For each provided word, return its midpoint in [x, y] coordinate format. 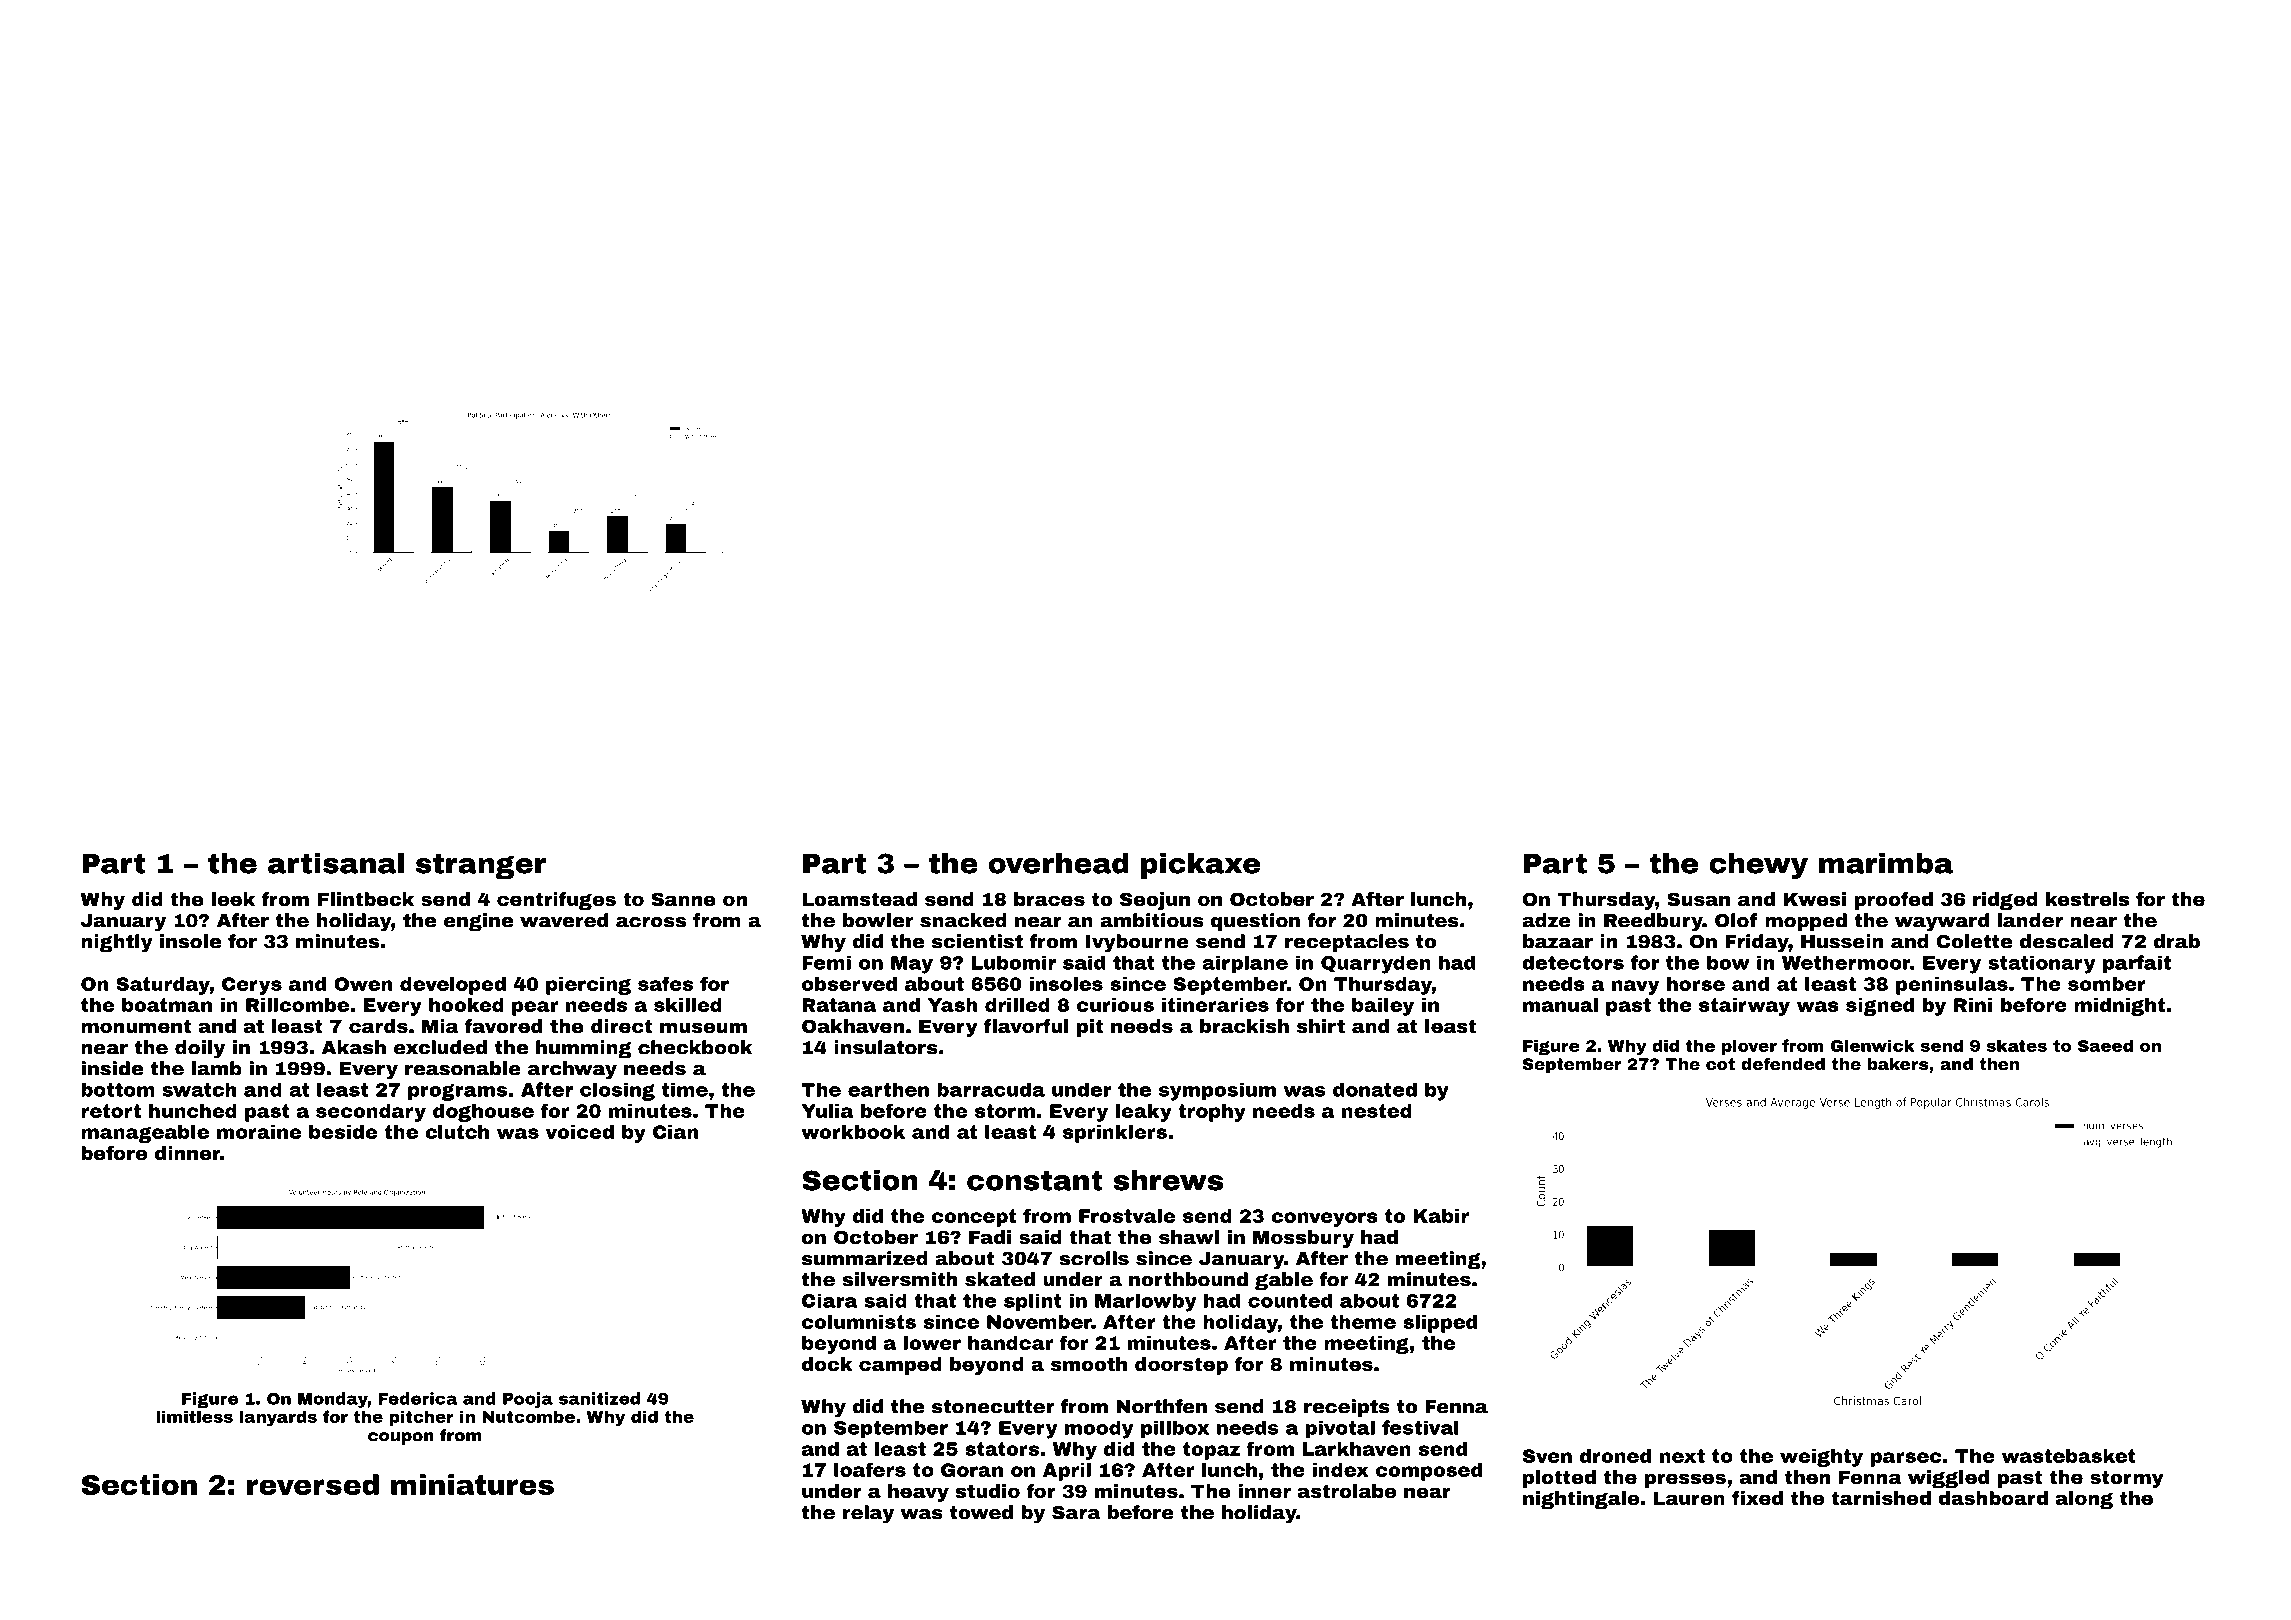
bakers [1898, 1064]
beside [343, 1132]
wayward [1942, 922]
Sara [1076, 1513]
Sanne [683, 899]
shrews [1168, 1180]
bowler [878, 920]
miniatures [472, 1484]
